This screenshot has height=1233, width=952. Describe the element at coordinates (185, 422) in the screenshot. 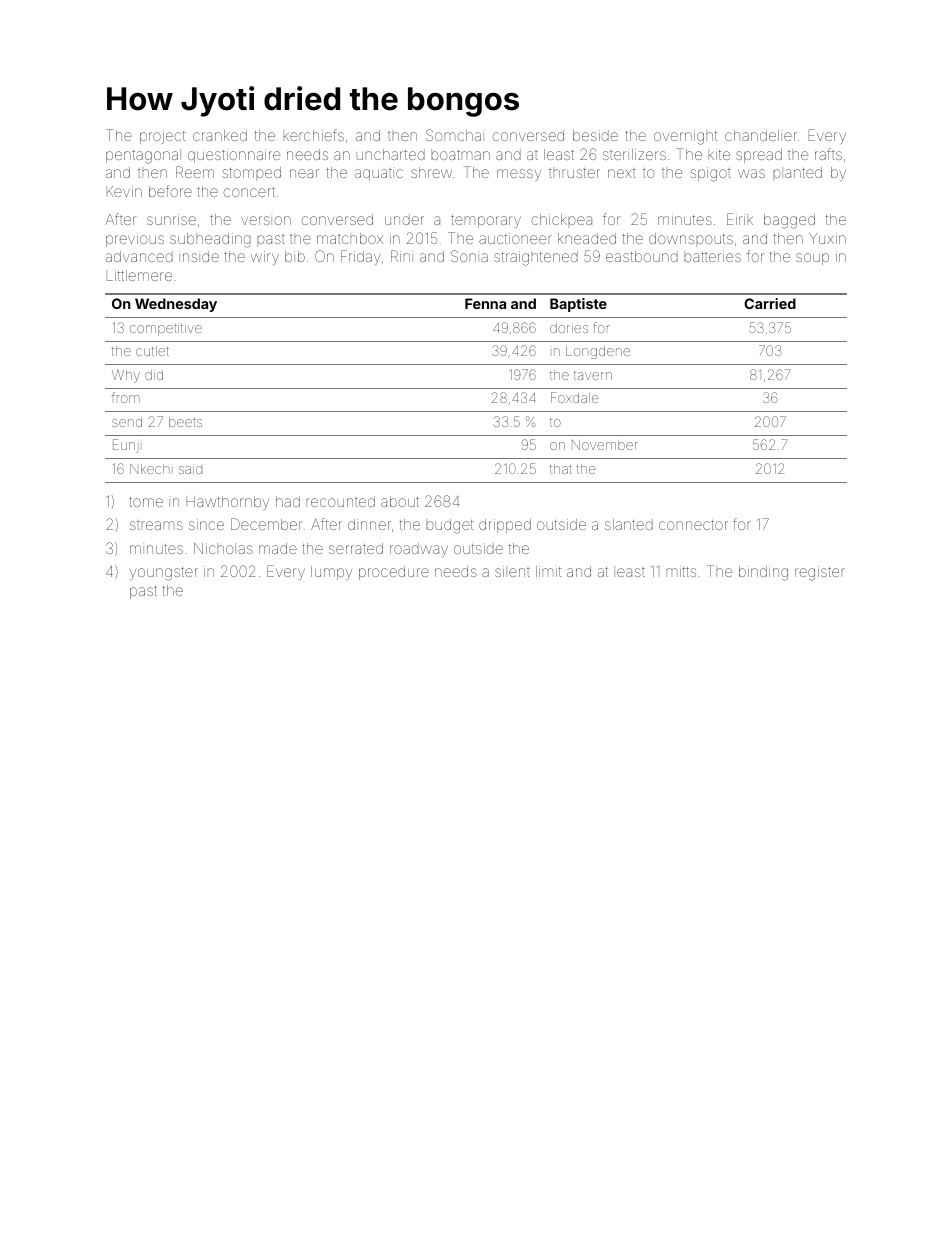

I see `beets` at that location.
